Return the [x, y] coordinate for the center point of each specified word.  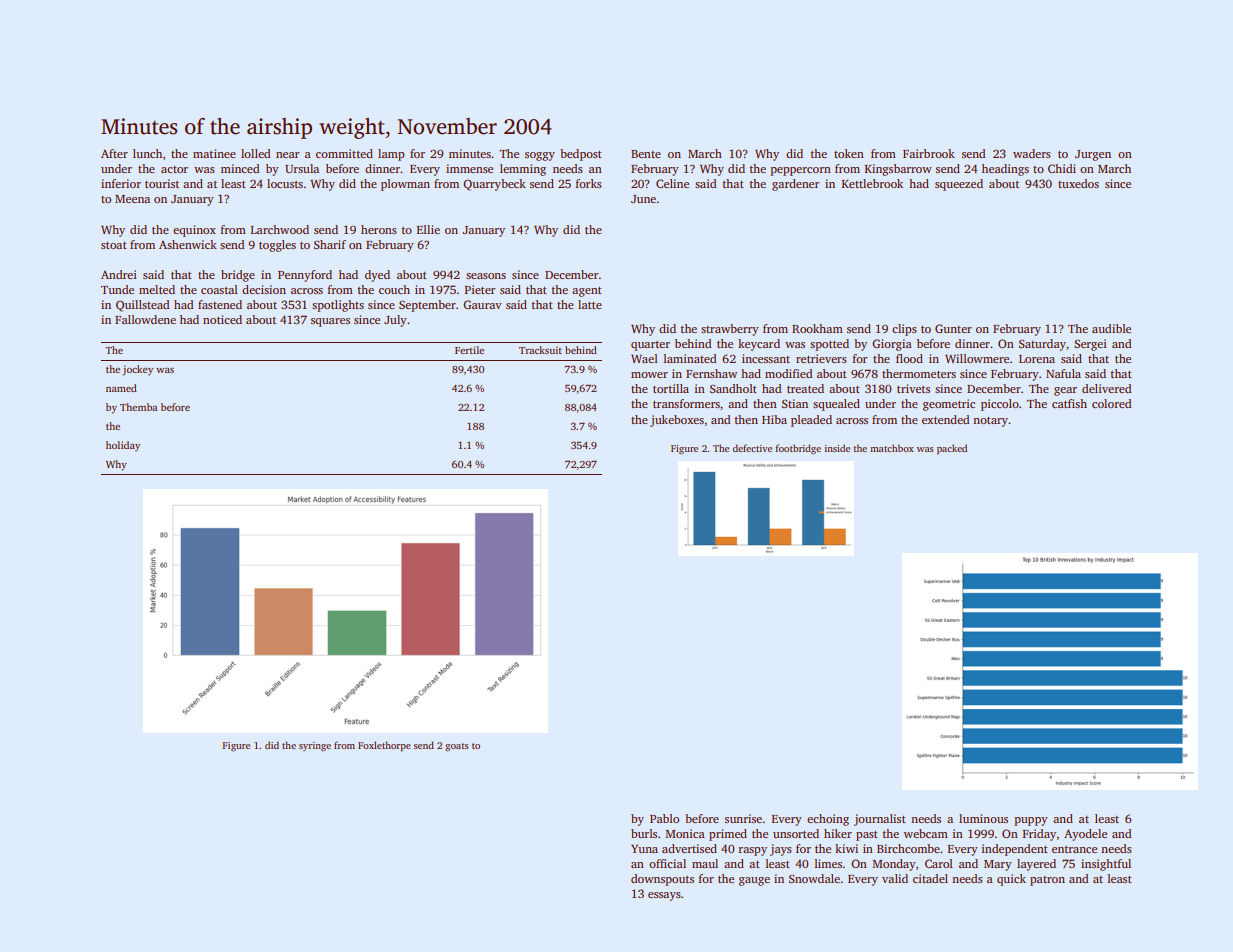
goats [456, 747]
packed [952, 449]
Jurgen [1093, 155]
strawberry [730, 330]
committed [344, 153]
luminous [983, 818]
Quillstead [143, 306]
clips [904, 330]
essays [664, 896]
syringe [315, 746]
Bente [646, 154]
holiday [123, 446]
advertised [689, 848]
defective [752, 448]
